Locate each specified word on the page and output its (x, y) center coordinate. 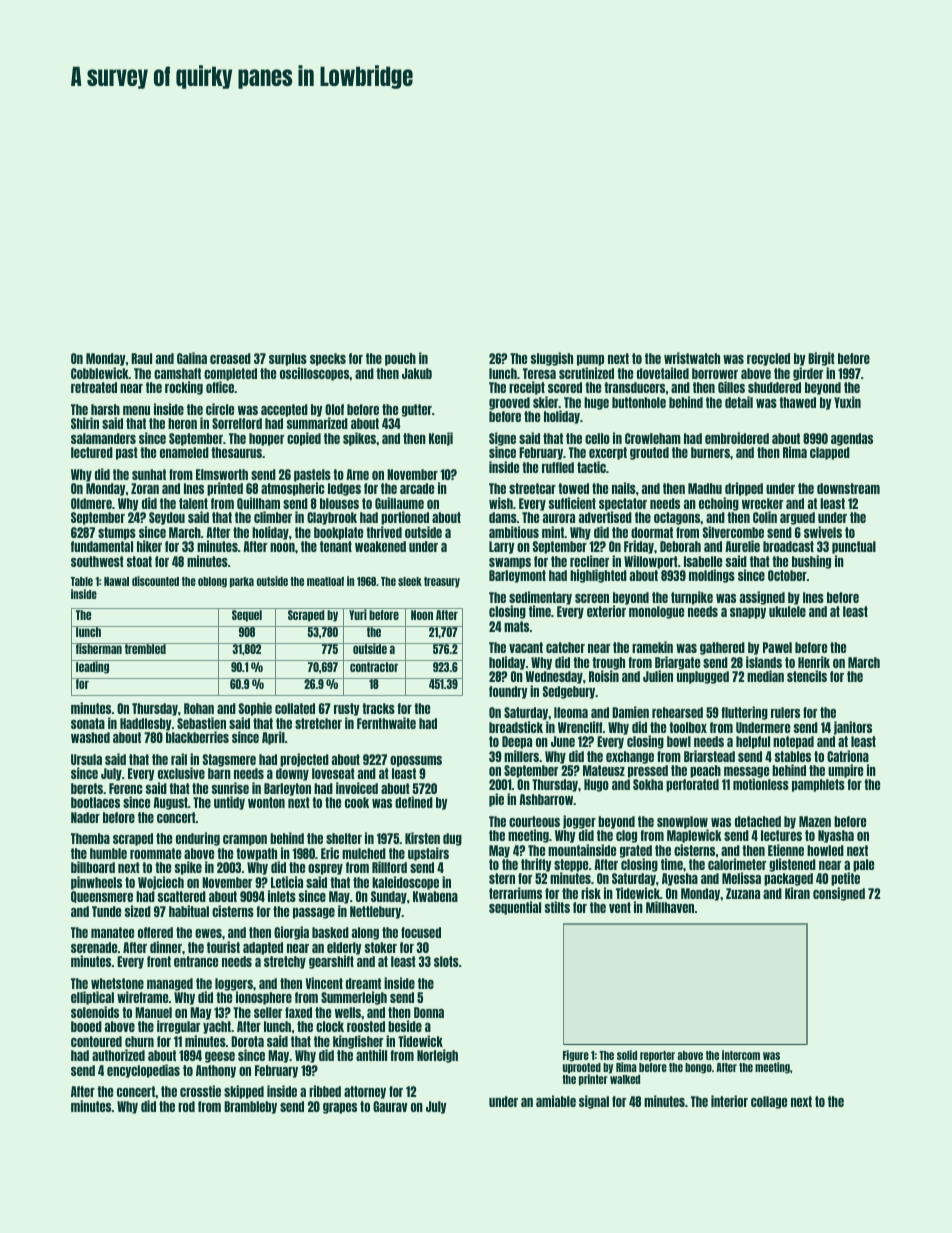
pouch (400, 359)
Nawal (116, 581)
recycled (768, 359)
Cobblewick (100, 373)
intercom (741, 1055)
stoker (381, 947)
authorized (118, 1055)
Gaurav (390, 1106)
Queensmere (102, 897)
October (787, 575)
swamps (510, 563)
